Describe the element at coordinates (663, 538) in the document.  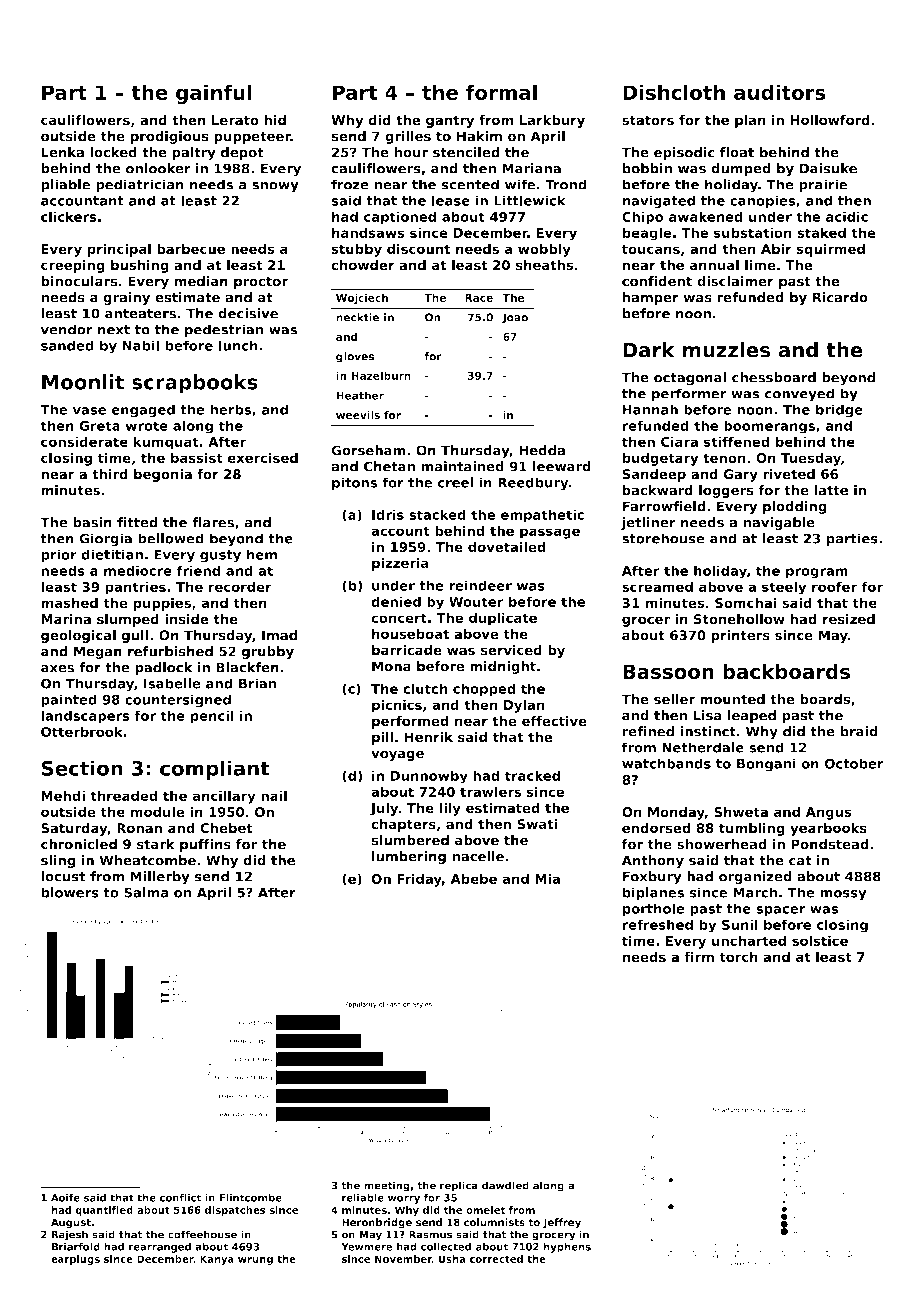
I see `storehouse` at that location.
